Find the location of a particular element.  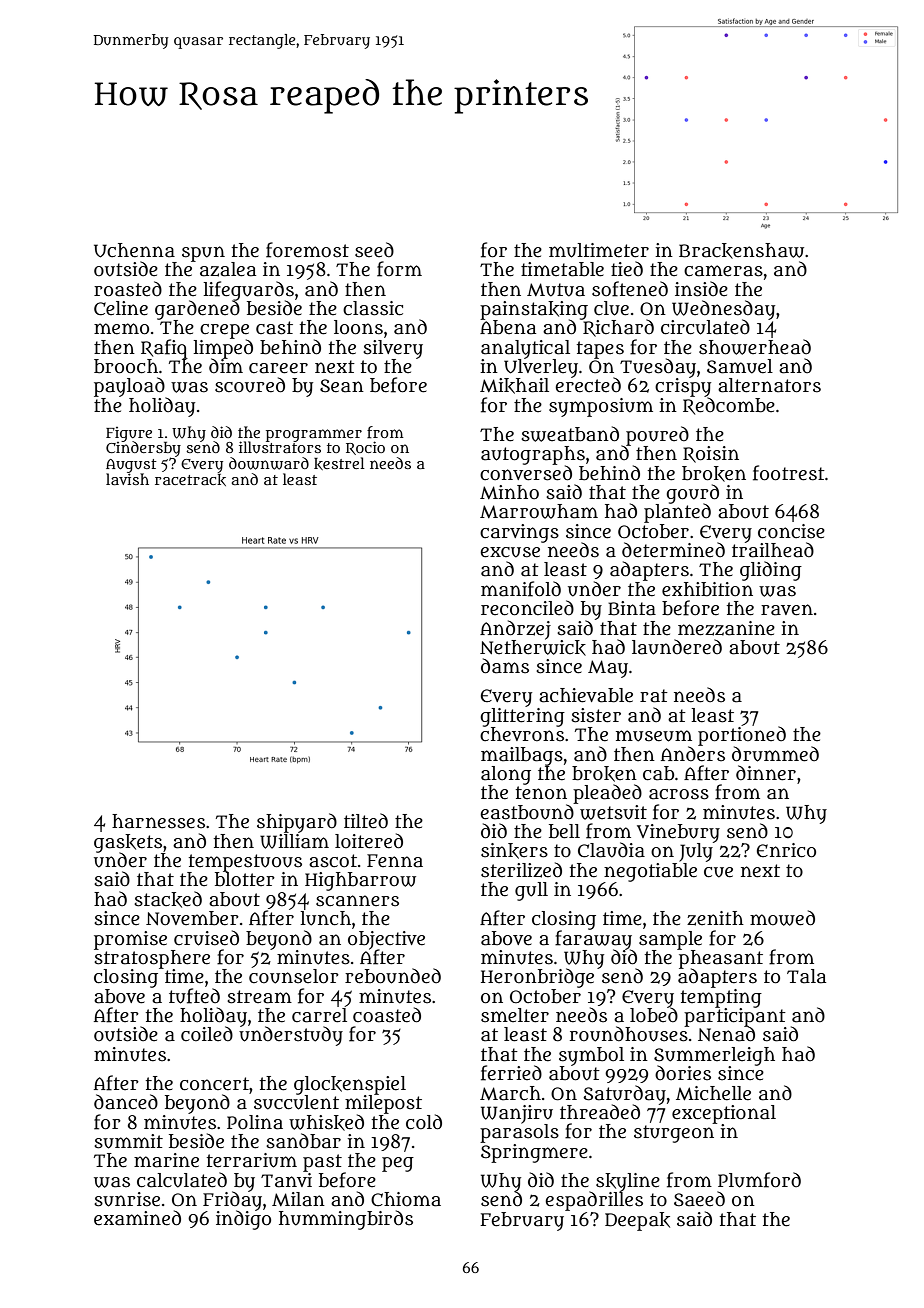

Deepak is located at coordinates (637, 1221).
